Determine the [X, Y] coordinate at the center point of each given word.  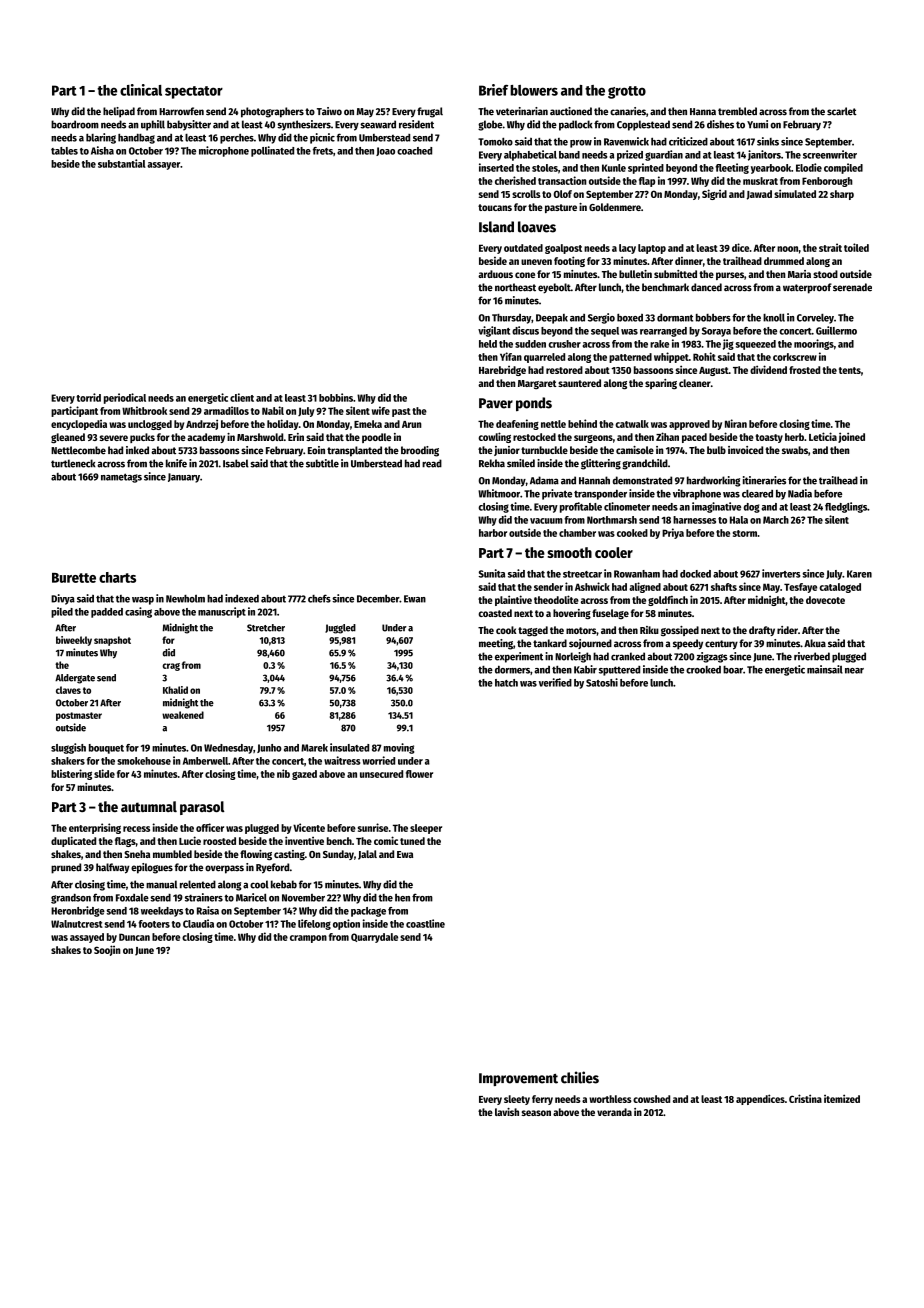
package [368, 912]
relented [198, 884]
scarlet [842, 111]
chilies [580, 1077]
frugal [430, 112]
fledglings [846, 507]
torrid [88, 397]
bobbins [336, 397]
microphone [224, 151]
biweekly [74, 641]
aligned [645, 587]
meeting [496, 644]
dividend [768, 369]
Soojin [107, 950]
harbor [493, 533]
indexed [242, 598]
